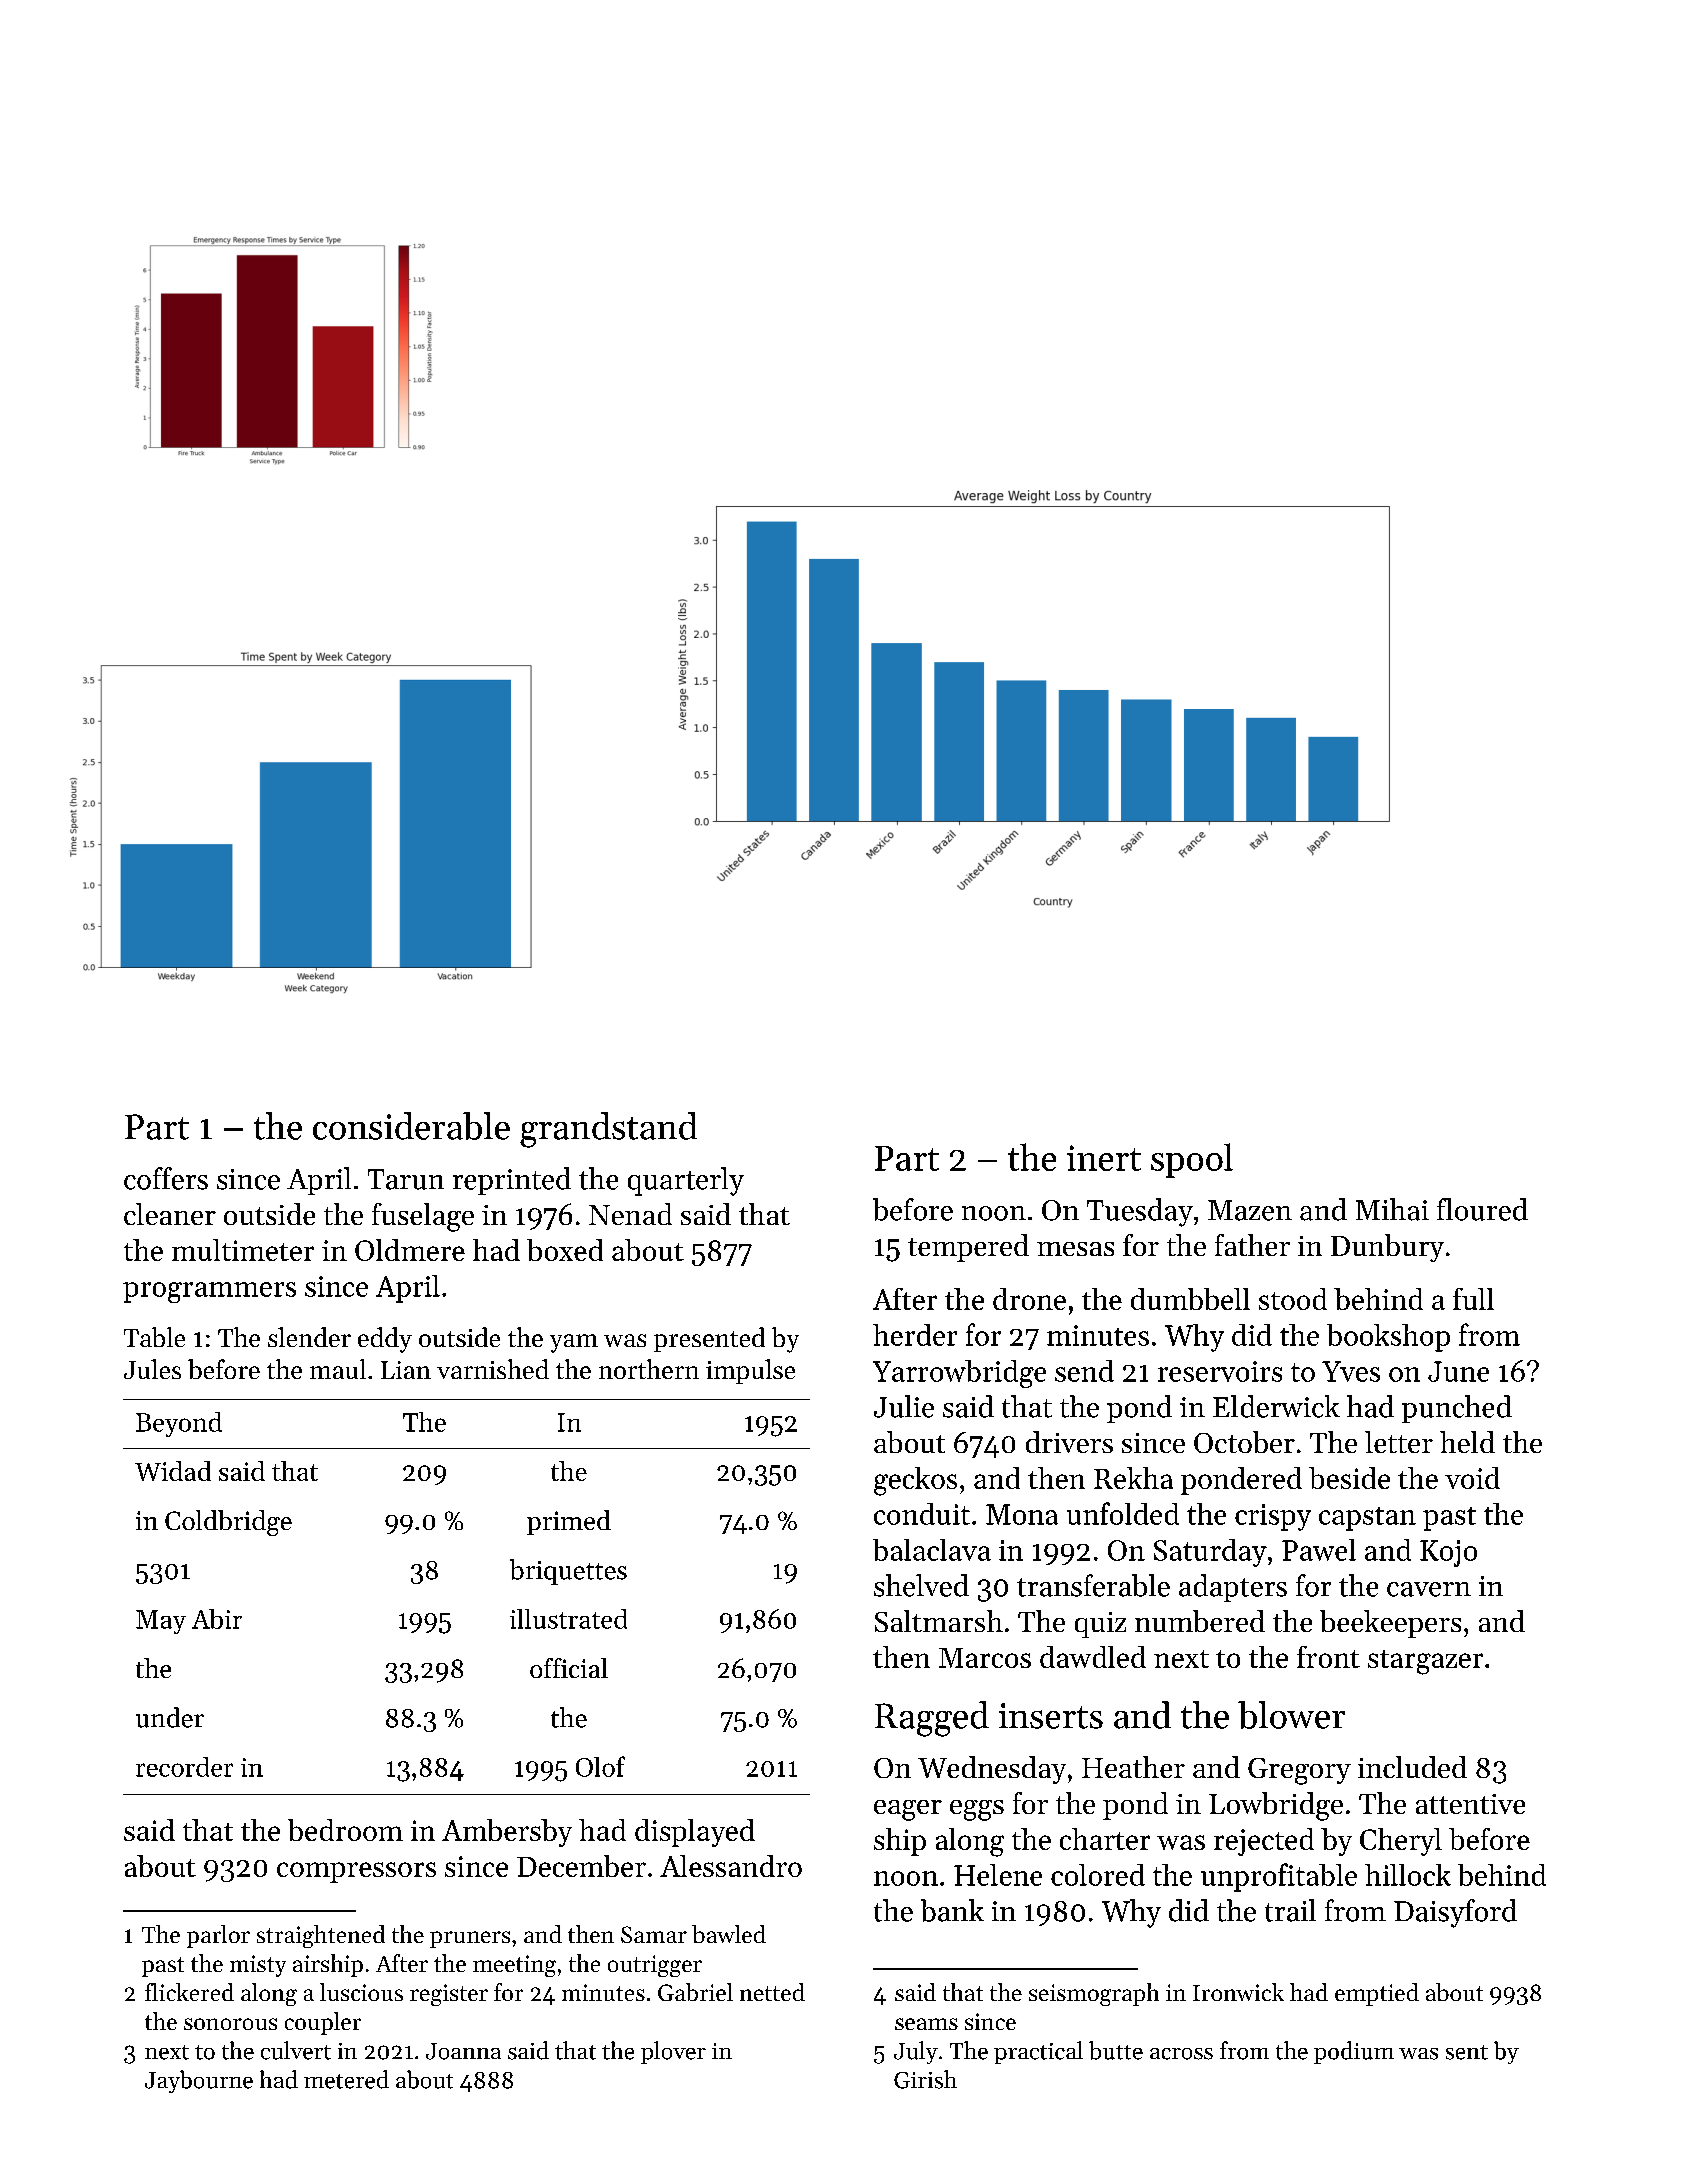  Describe the element at coordinates (449, 1995) in the screenshot. I see `register` at that location.
